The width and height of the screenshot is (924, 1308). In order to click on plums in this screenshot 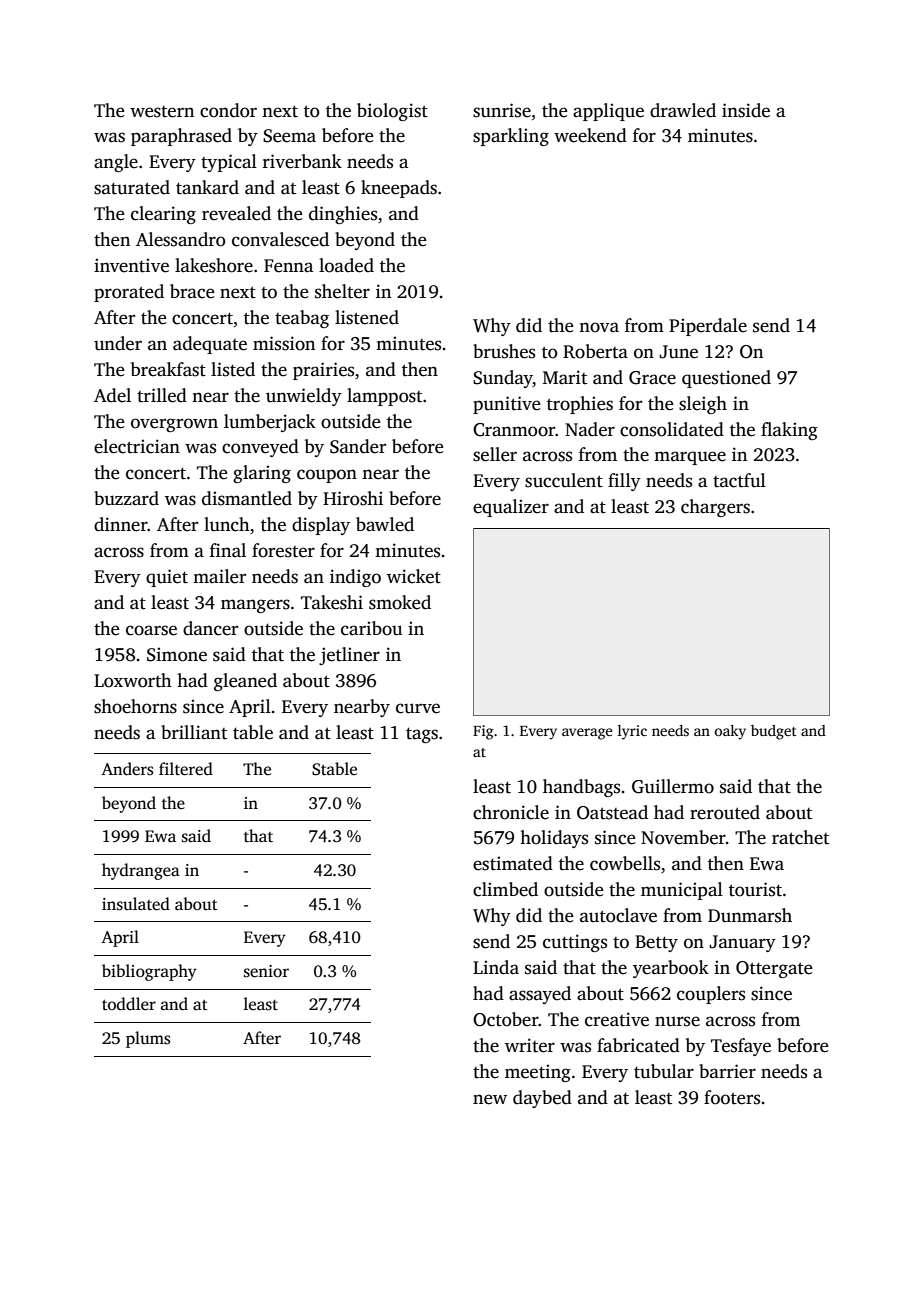, I will do `click(148, 1039)`.
